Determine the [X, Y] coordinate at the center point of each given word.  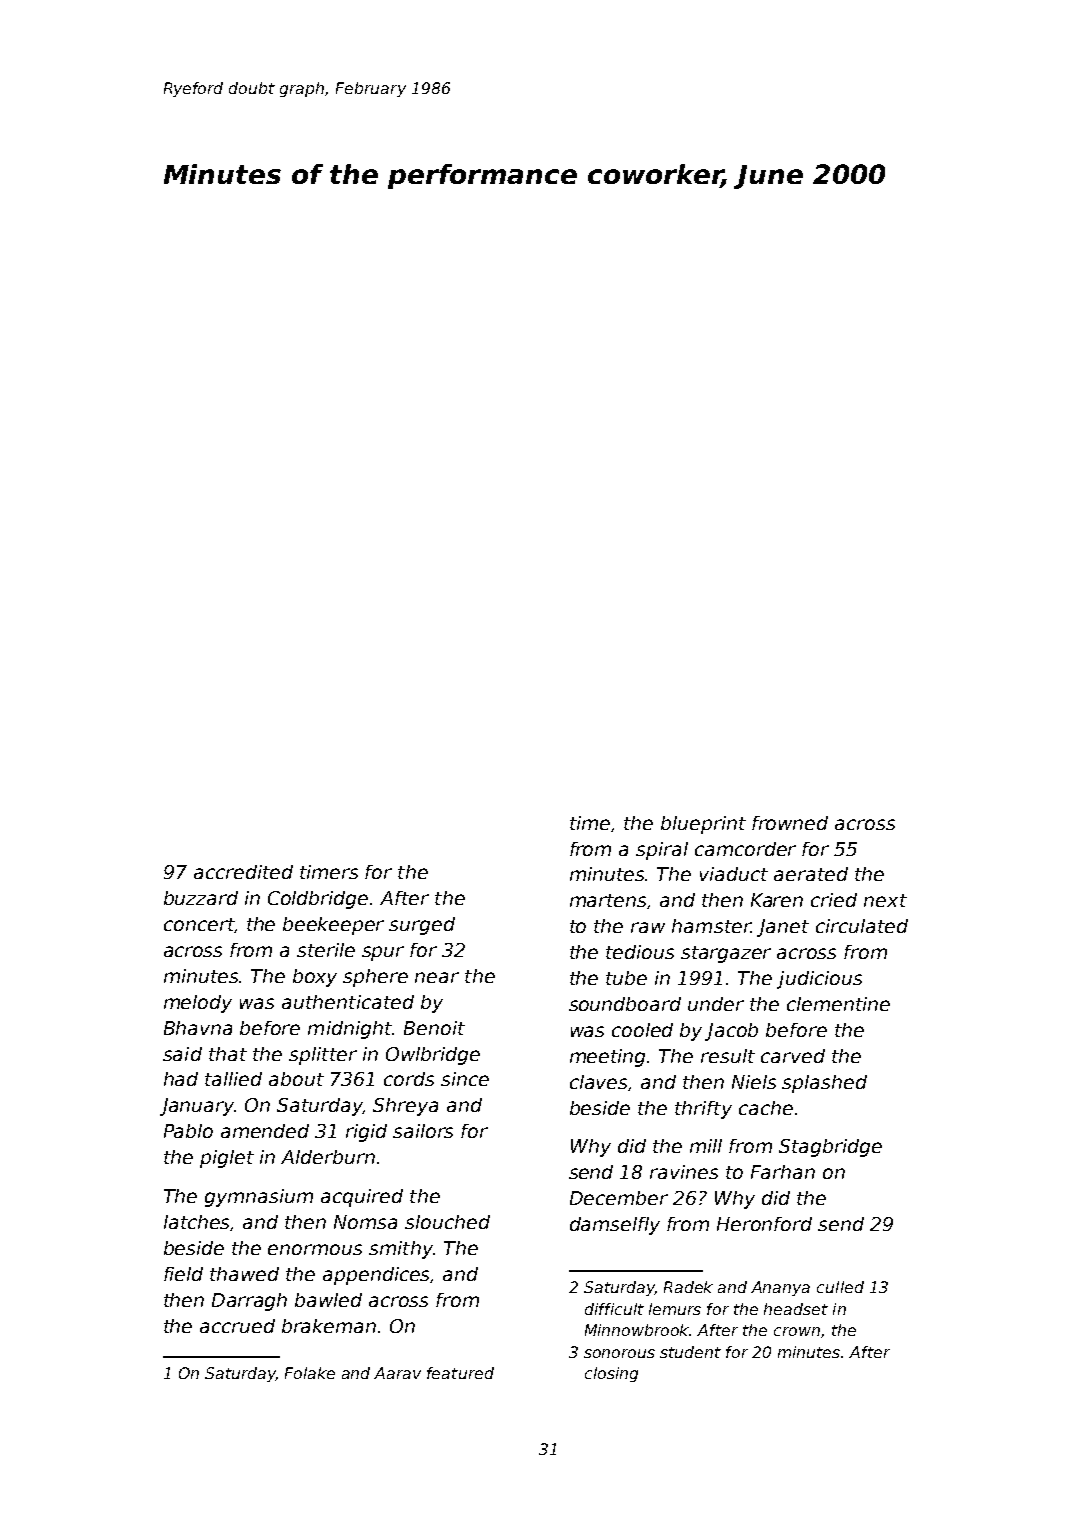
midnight [350, 1030]
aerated [811, 874]
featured [460, 1373]
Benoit [434, 1028]
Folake [310, 1373]
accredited [243, 872]
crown [797, 1331]
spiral [662, 851]
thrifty [703, 1110]
